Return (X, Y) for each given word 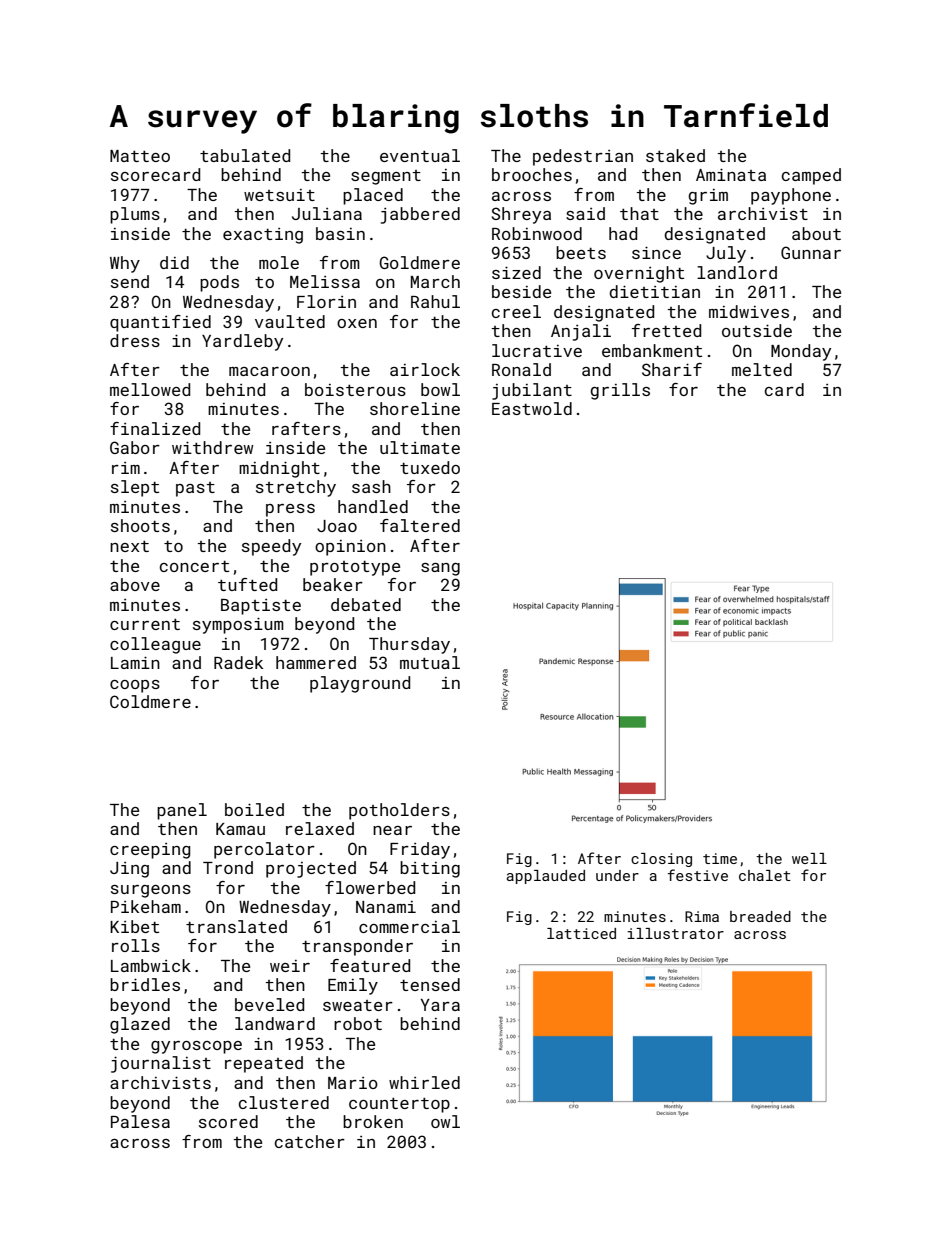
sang (440, 569)
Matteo (140, 156)
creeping (150, 851)
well (809, 858)
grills (620, 391)
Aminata (731, 174)
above (135, 584)
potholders (399, 811)
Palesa (140, 1121)
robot (358, 1023)
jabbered (420, 215)
